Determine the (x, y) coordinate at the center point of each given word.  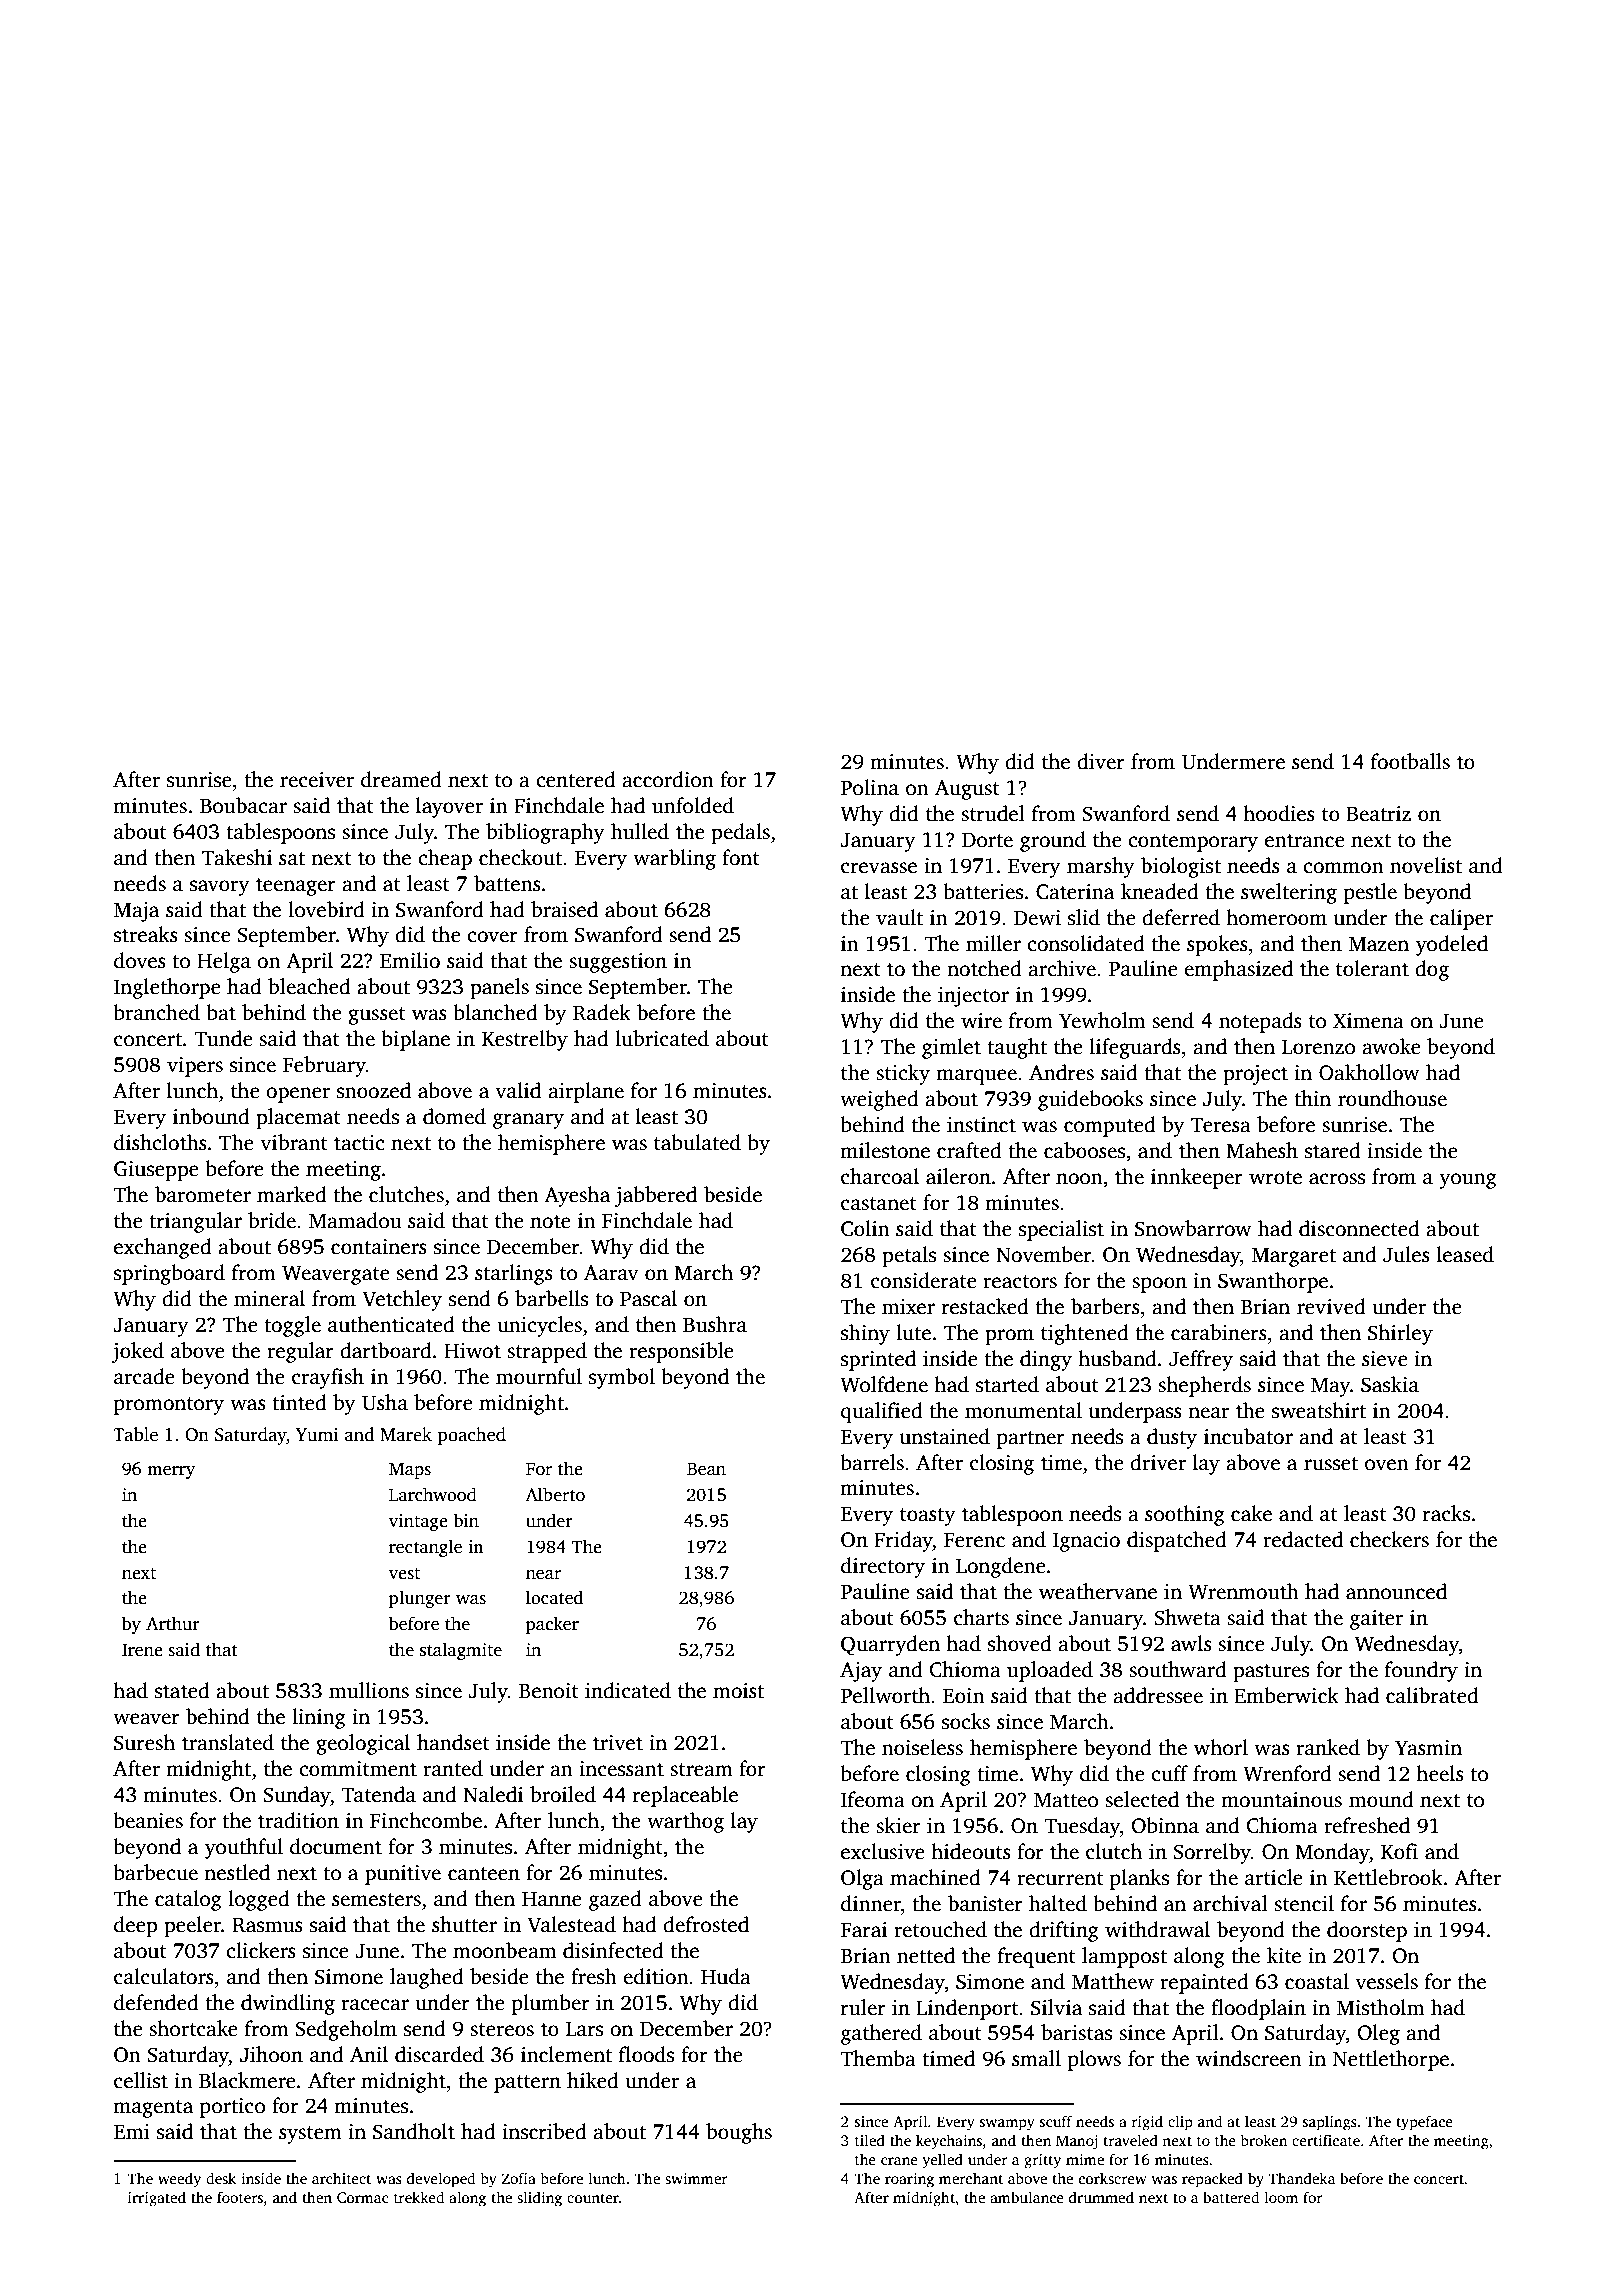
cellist (141, 2080)
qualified (882, 1412)
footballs (1410, 761)
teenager (296, 887)
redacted (1303, 1539)
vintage (418, 1522)
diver (1101, 761)
